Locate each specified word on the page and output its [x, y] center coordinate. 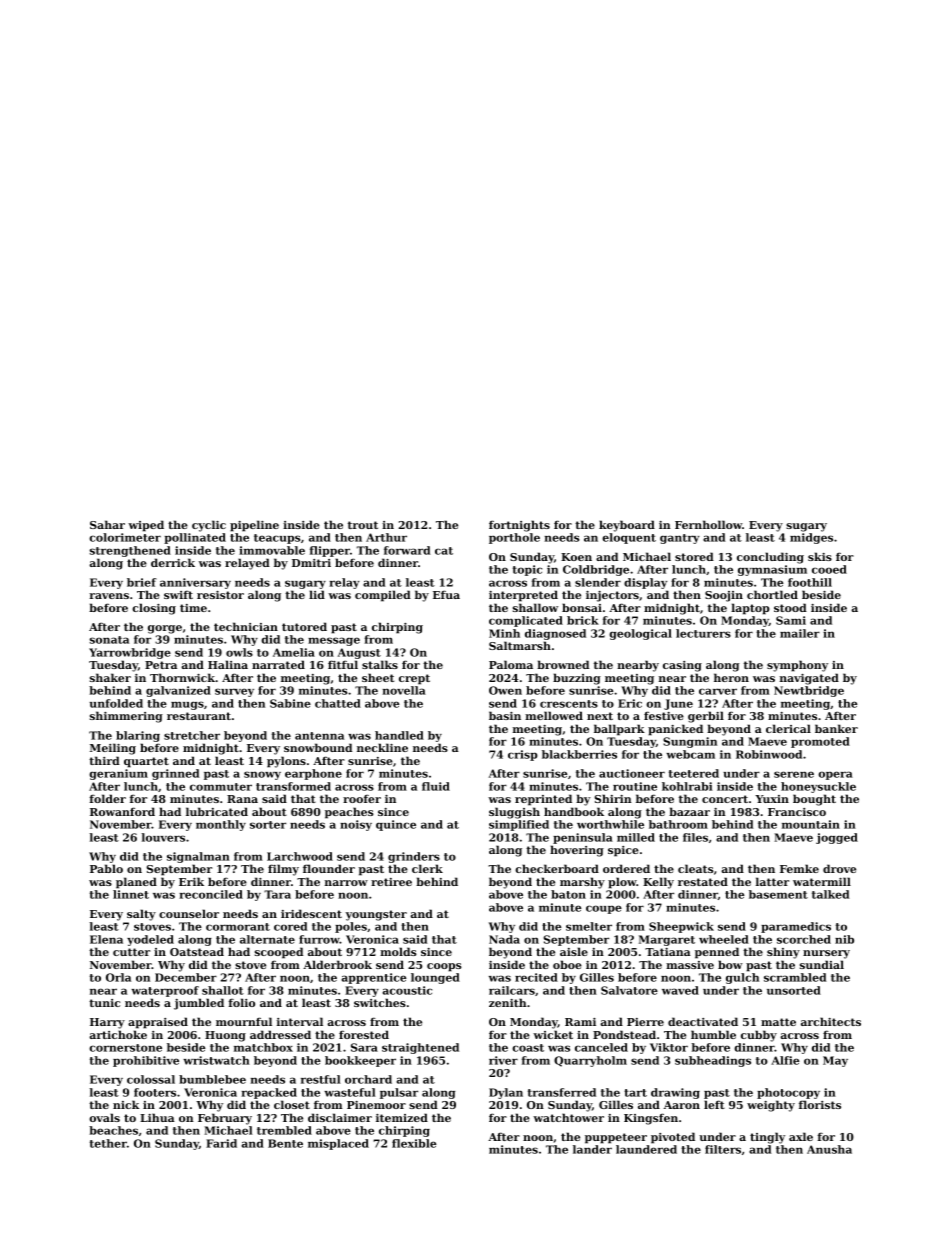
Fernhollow [708, 524]
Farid [221, 1143]
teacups [277, 539]
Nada [504, 939]
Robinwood [769, 754]
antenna [319, 736]
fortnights [519, 526]
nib [844, 939]
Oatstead [197, 951]
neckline [382, 747]
